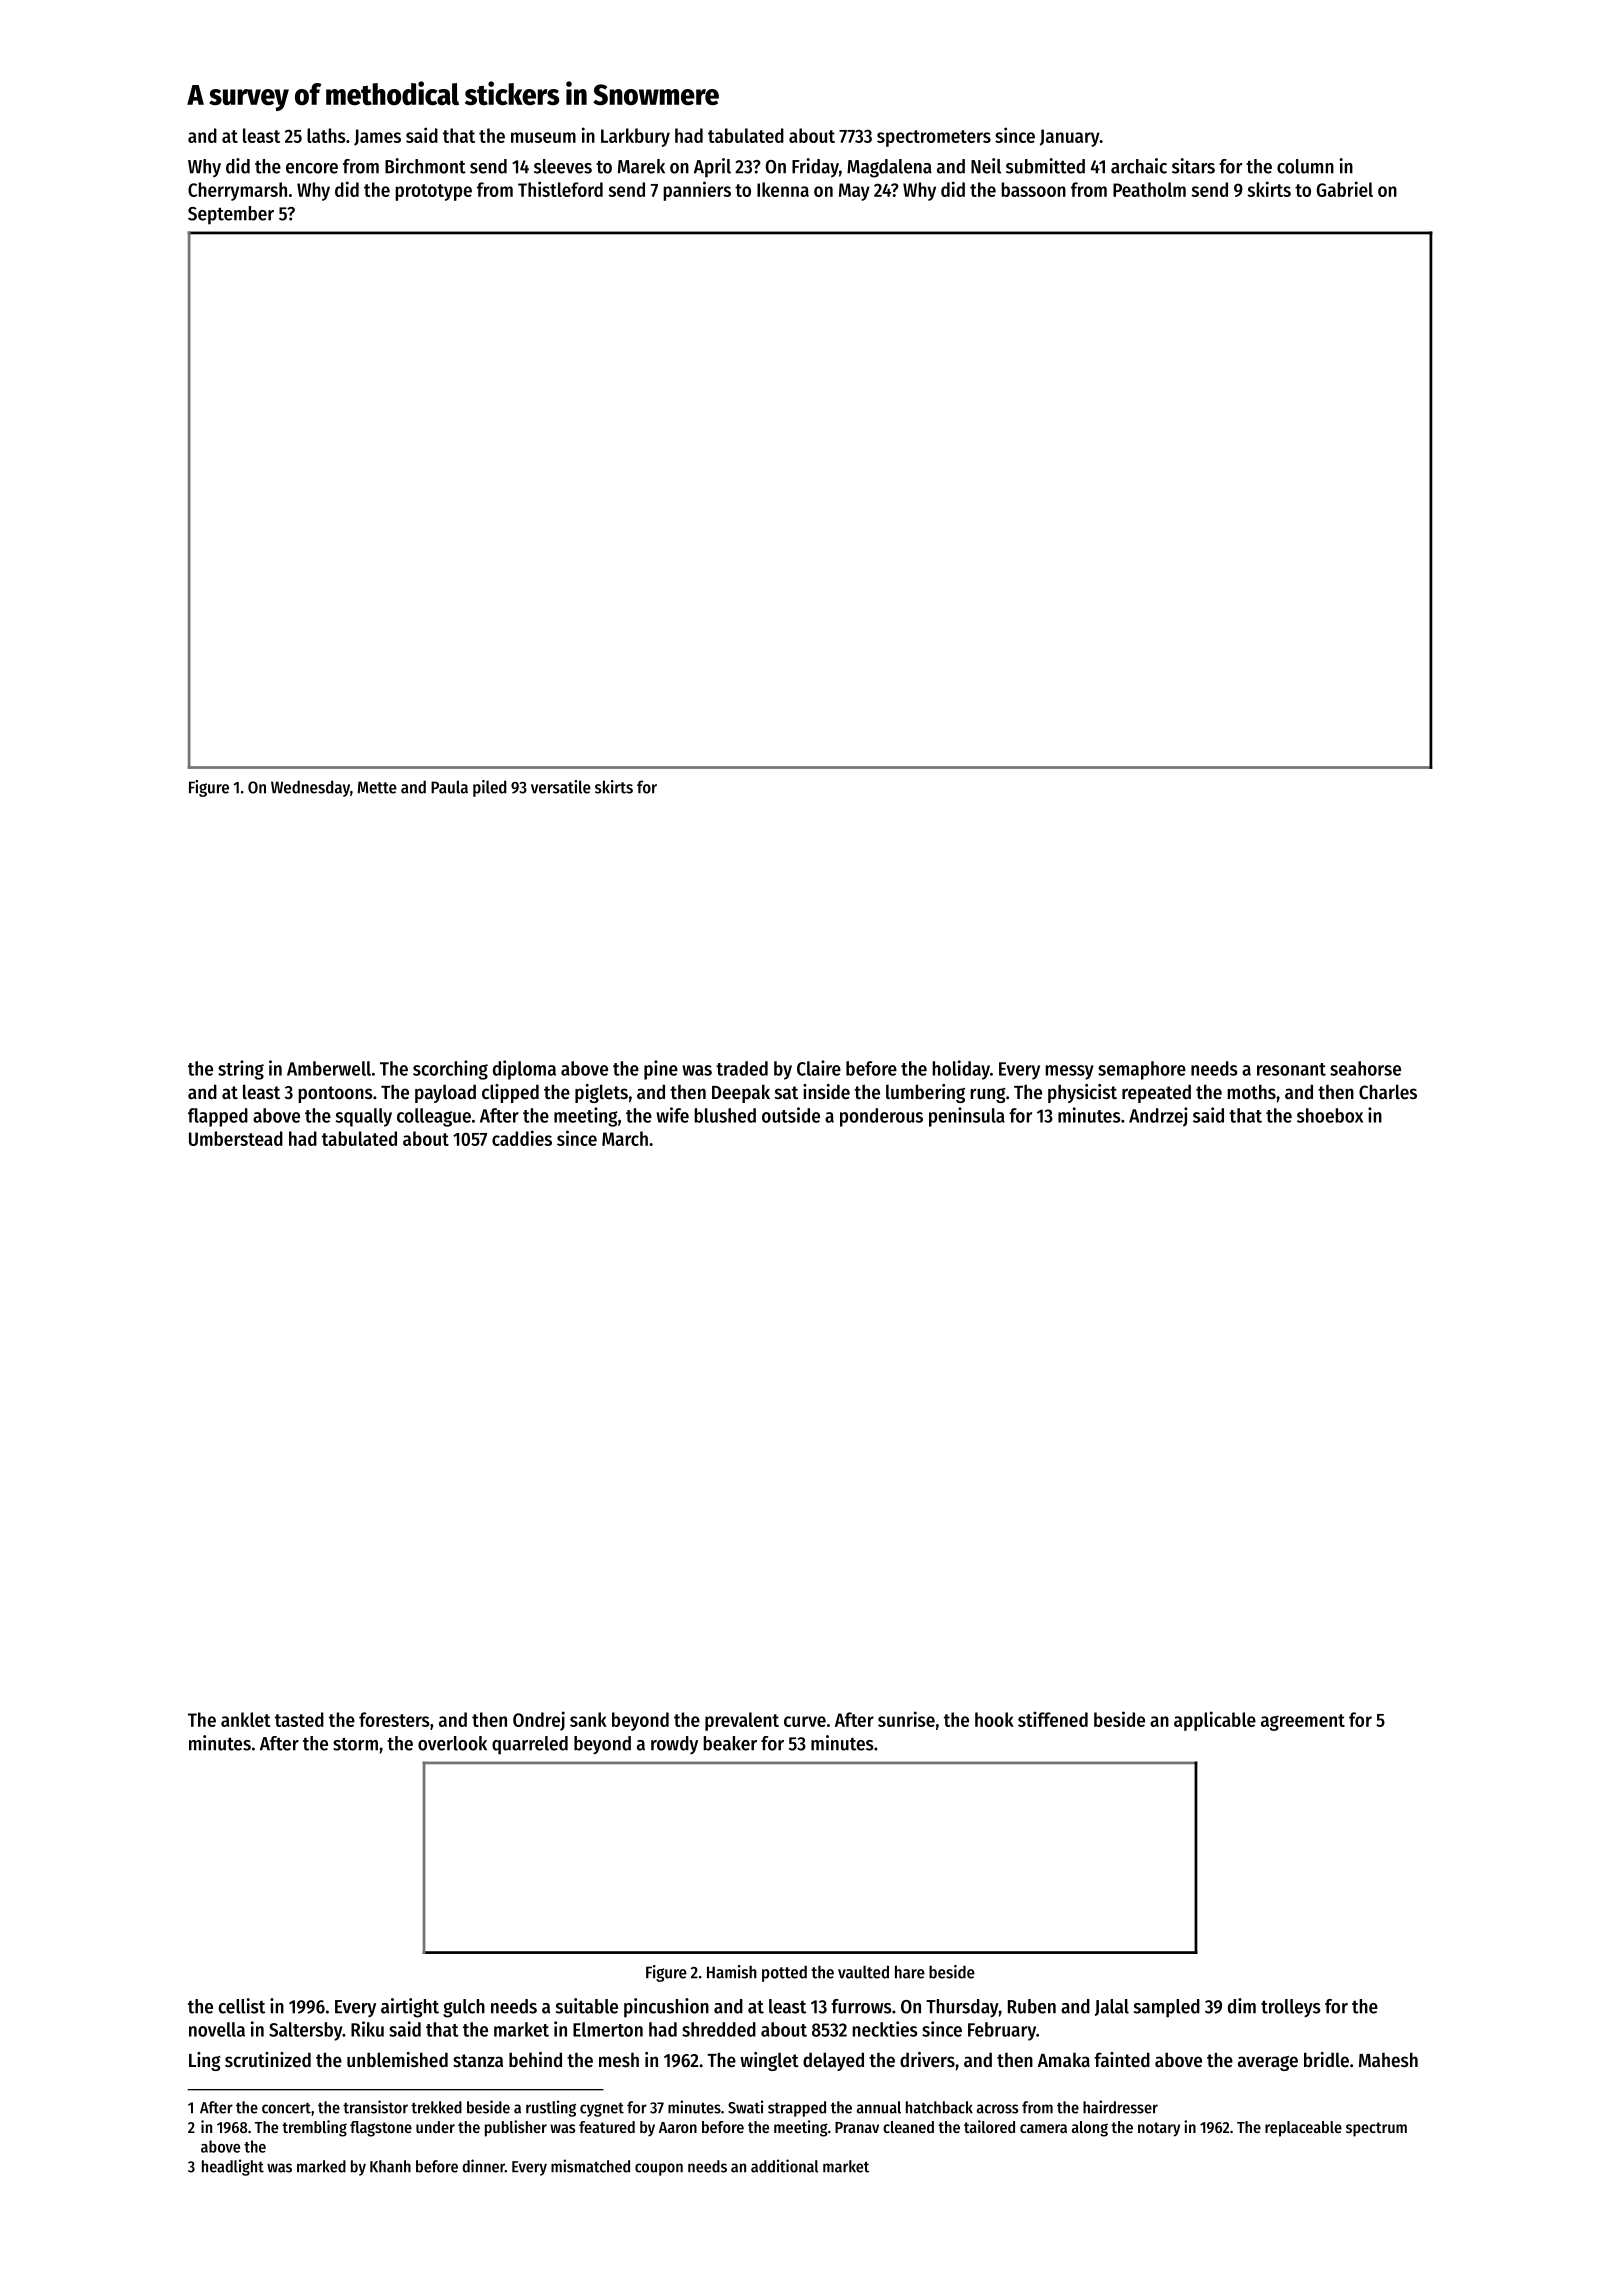 The width and height of the screenshot is (1620, 2292). I want to click on March, so click(625, 1138).
